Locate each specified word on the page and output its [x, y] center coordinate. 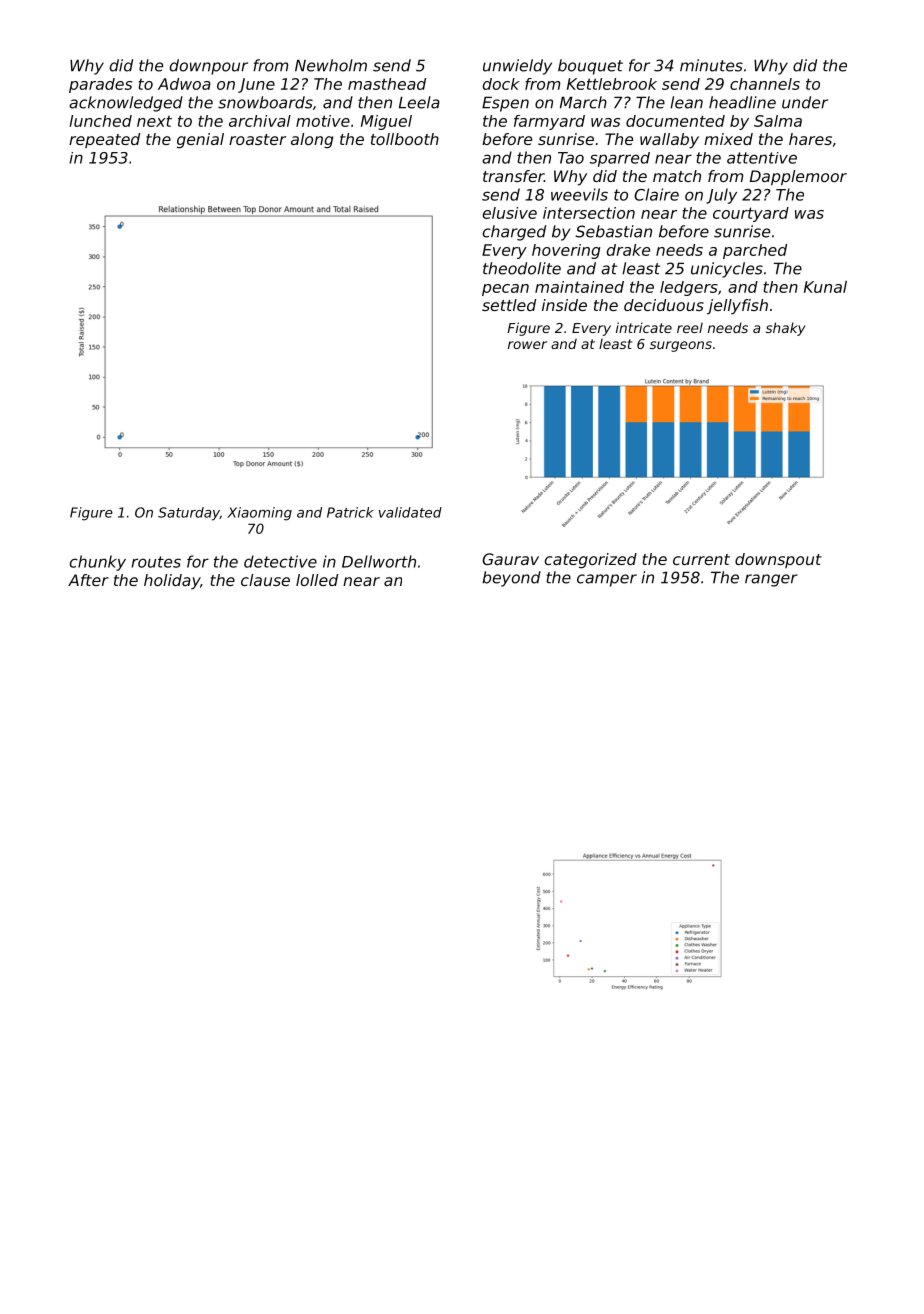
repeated [104, 140]
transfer [513, 176]
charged [514, 233]
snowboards [265, 102]
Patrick [350, 512]
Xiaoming [259, 514]
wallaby [669, 141]
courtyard [751, 214]
